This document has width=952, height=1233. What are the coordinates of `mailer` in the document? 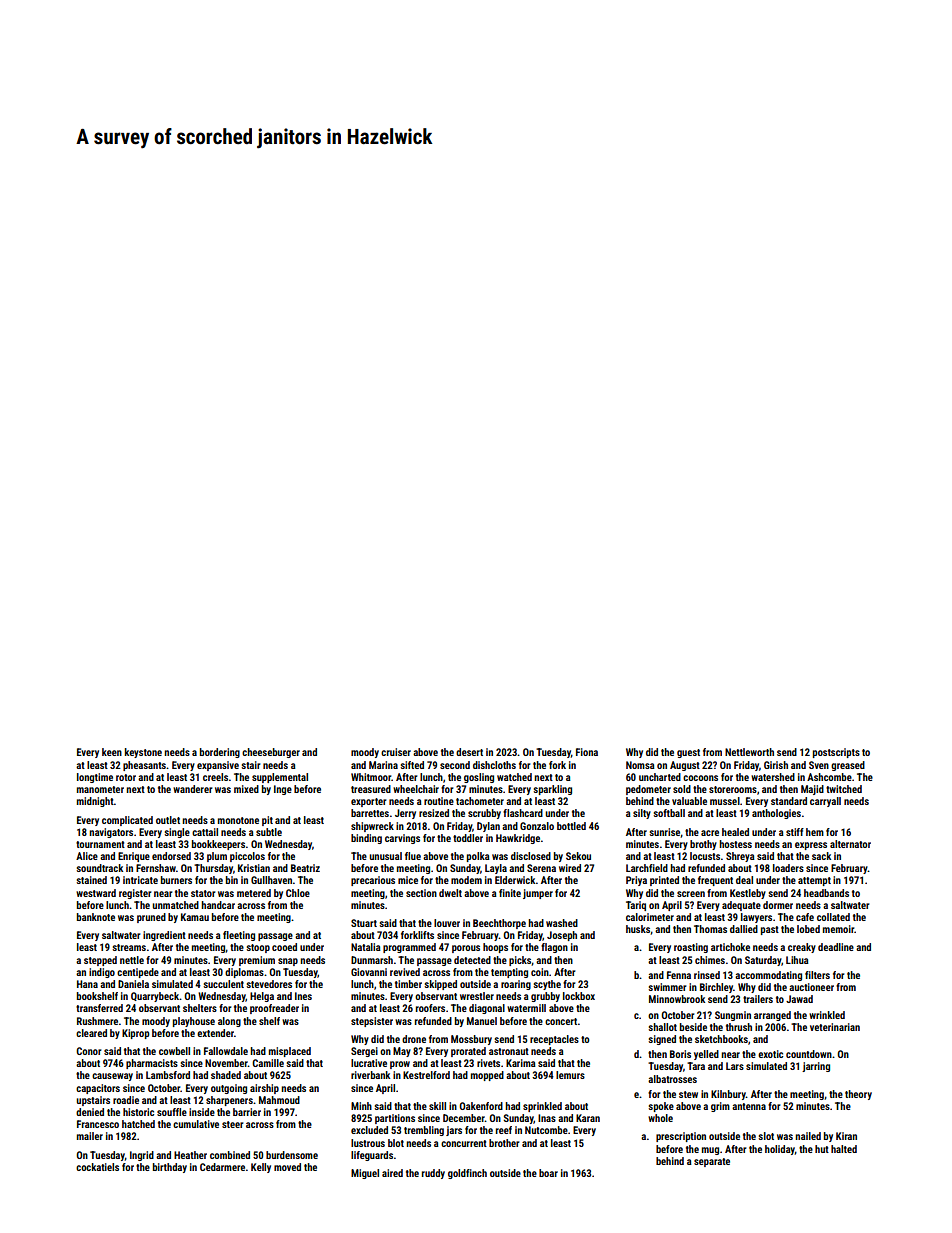 It's located at (90, 1136).
